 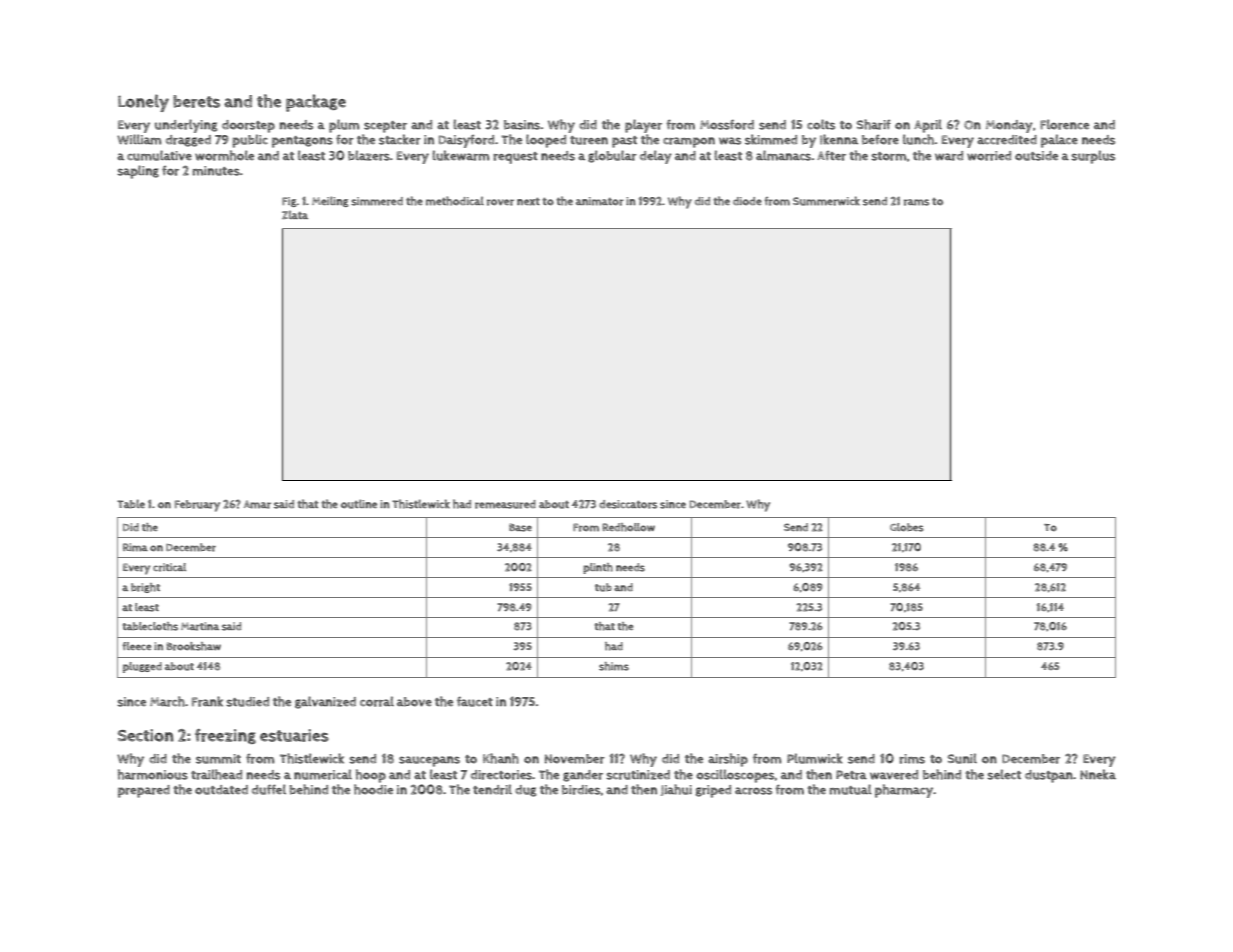 I want to click on outline, so click(x=359, y=504).
